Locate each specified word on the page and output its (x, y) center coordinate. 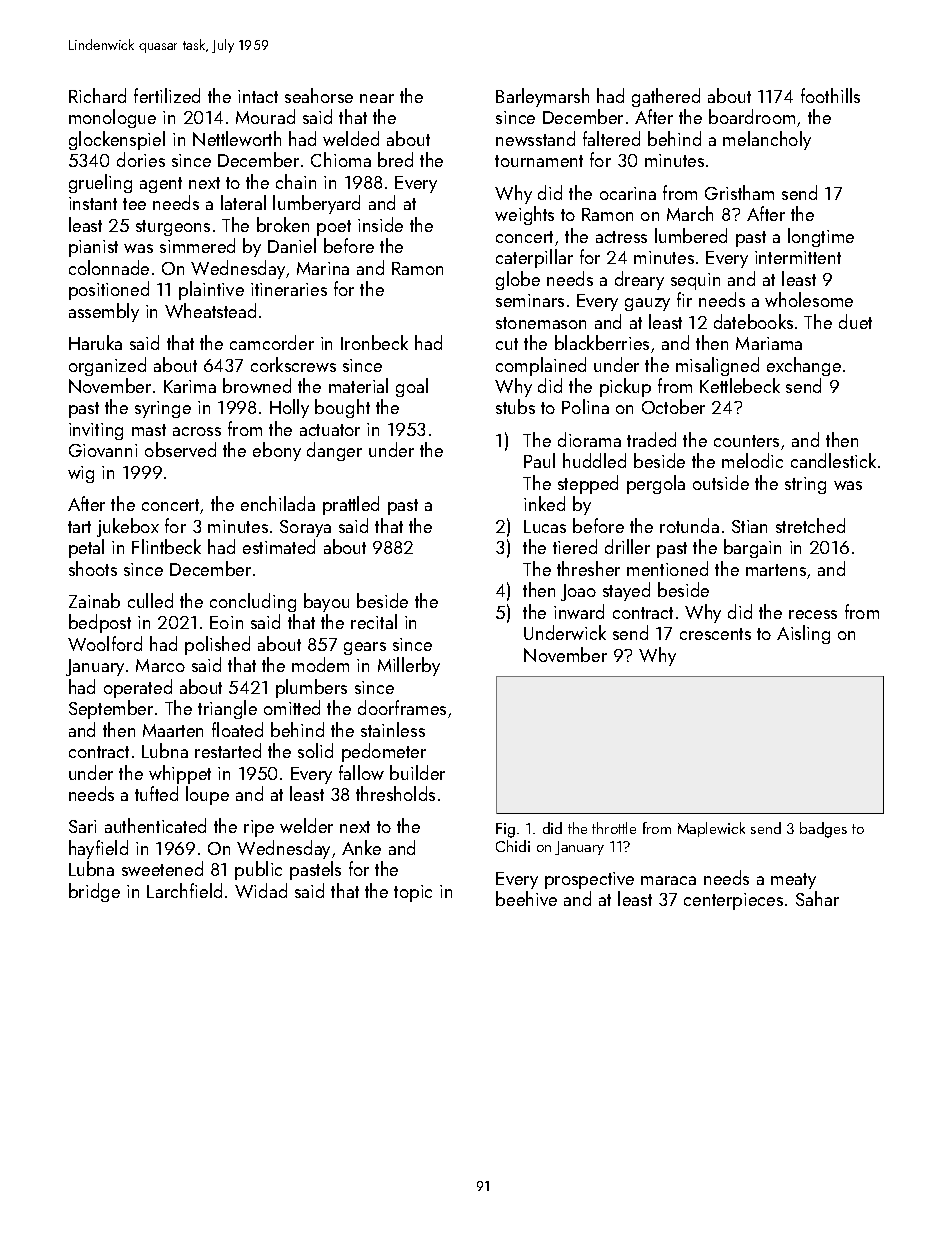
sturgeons (173, 228)
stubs (515, 406)
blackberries (602, 342)
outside (721, 482)
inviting (96, 431)
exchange (804, 366)
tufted (156, 793)
